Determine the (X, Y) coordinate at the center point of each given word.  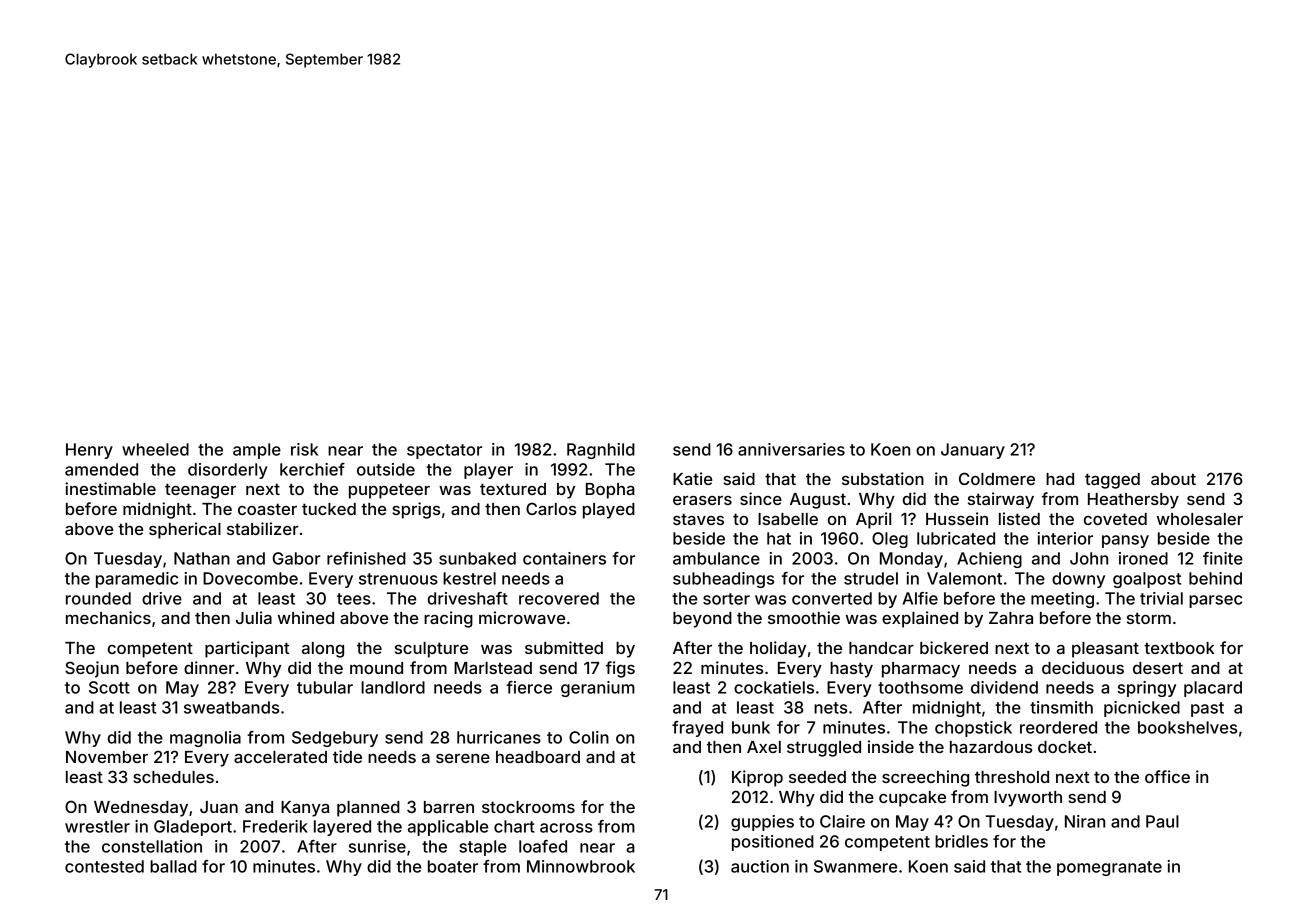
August (818, 501)
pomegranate (1109, 868)
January (973, 451)
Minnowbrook (581, 866)
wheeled (155, 449)
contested (104, 866)
